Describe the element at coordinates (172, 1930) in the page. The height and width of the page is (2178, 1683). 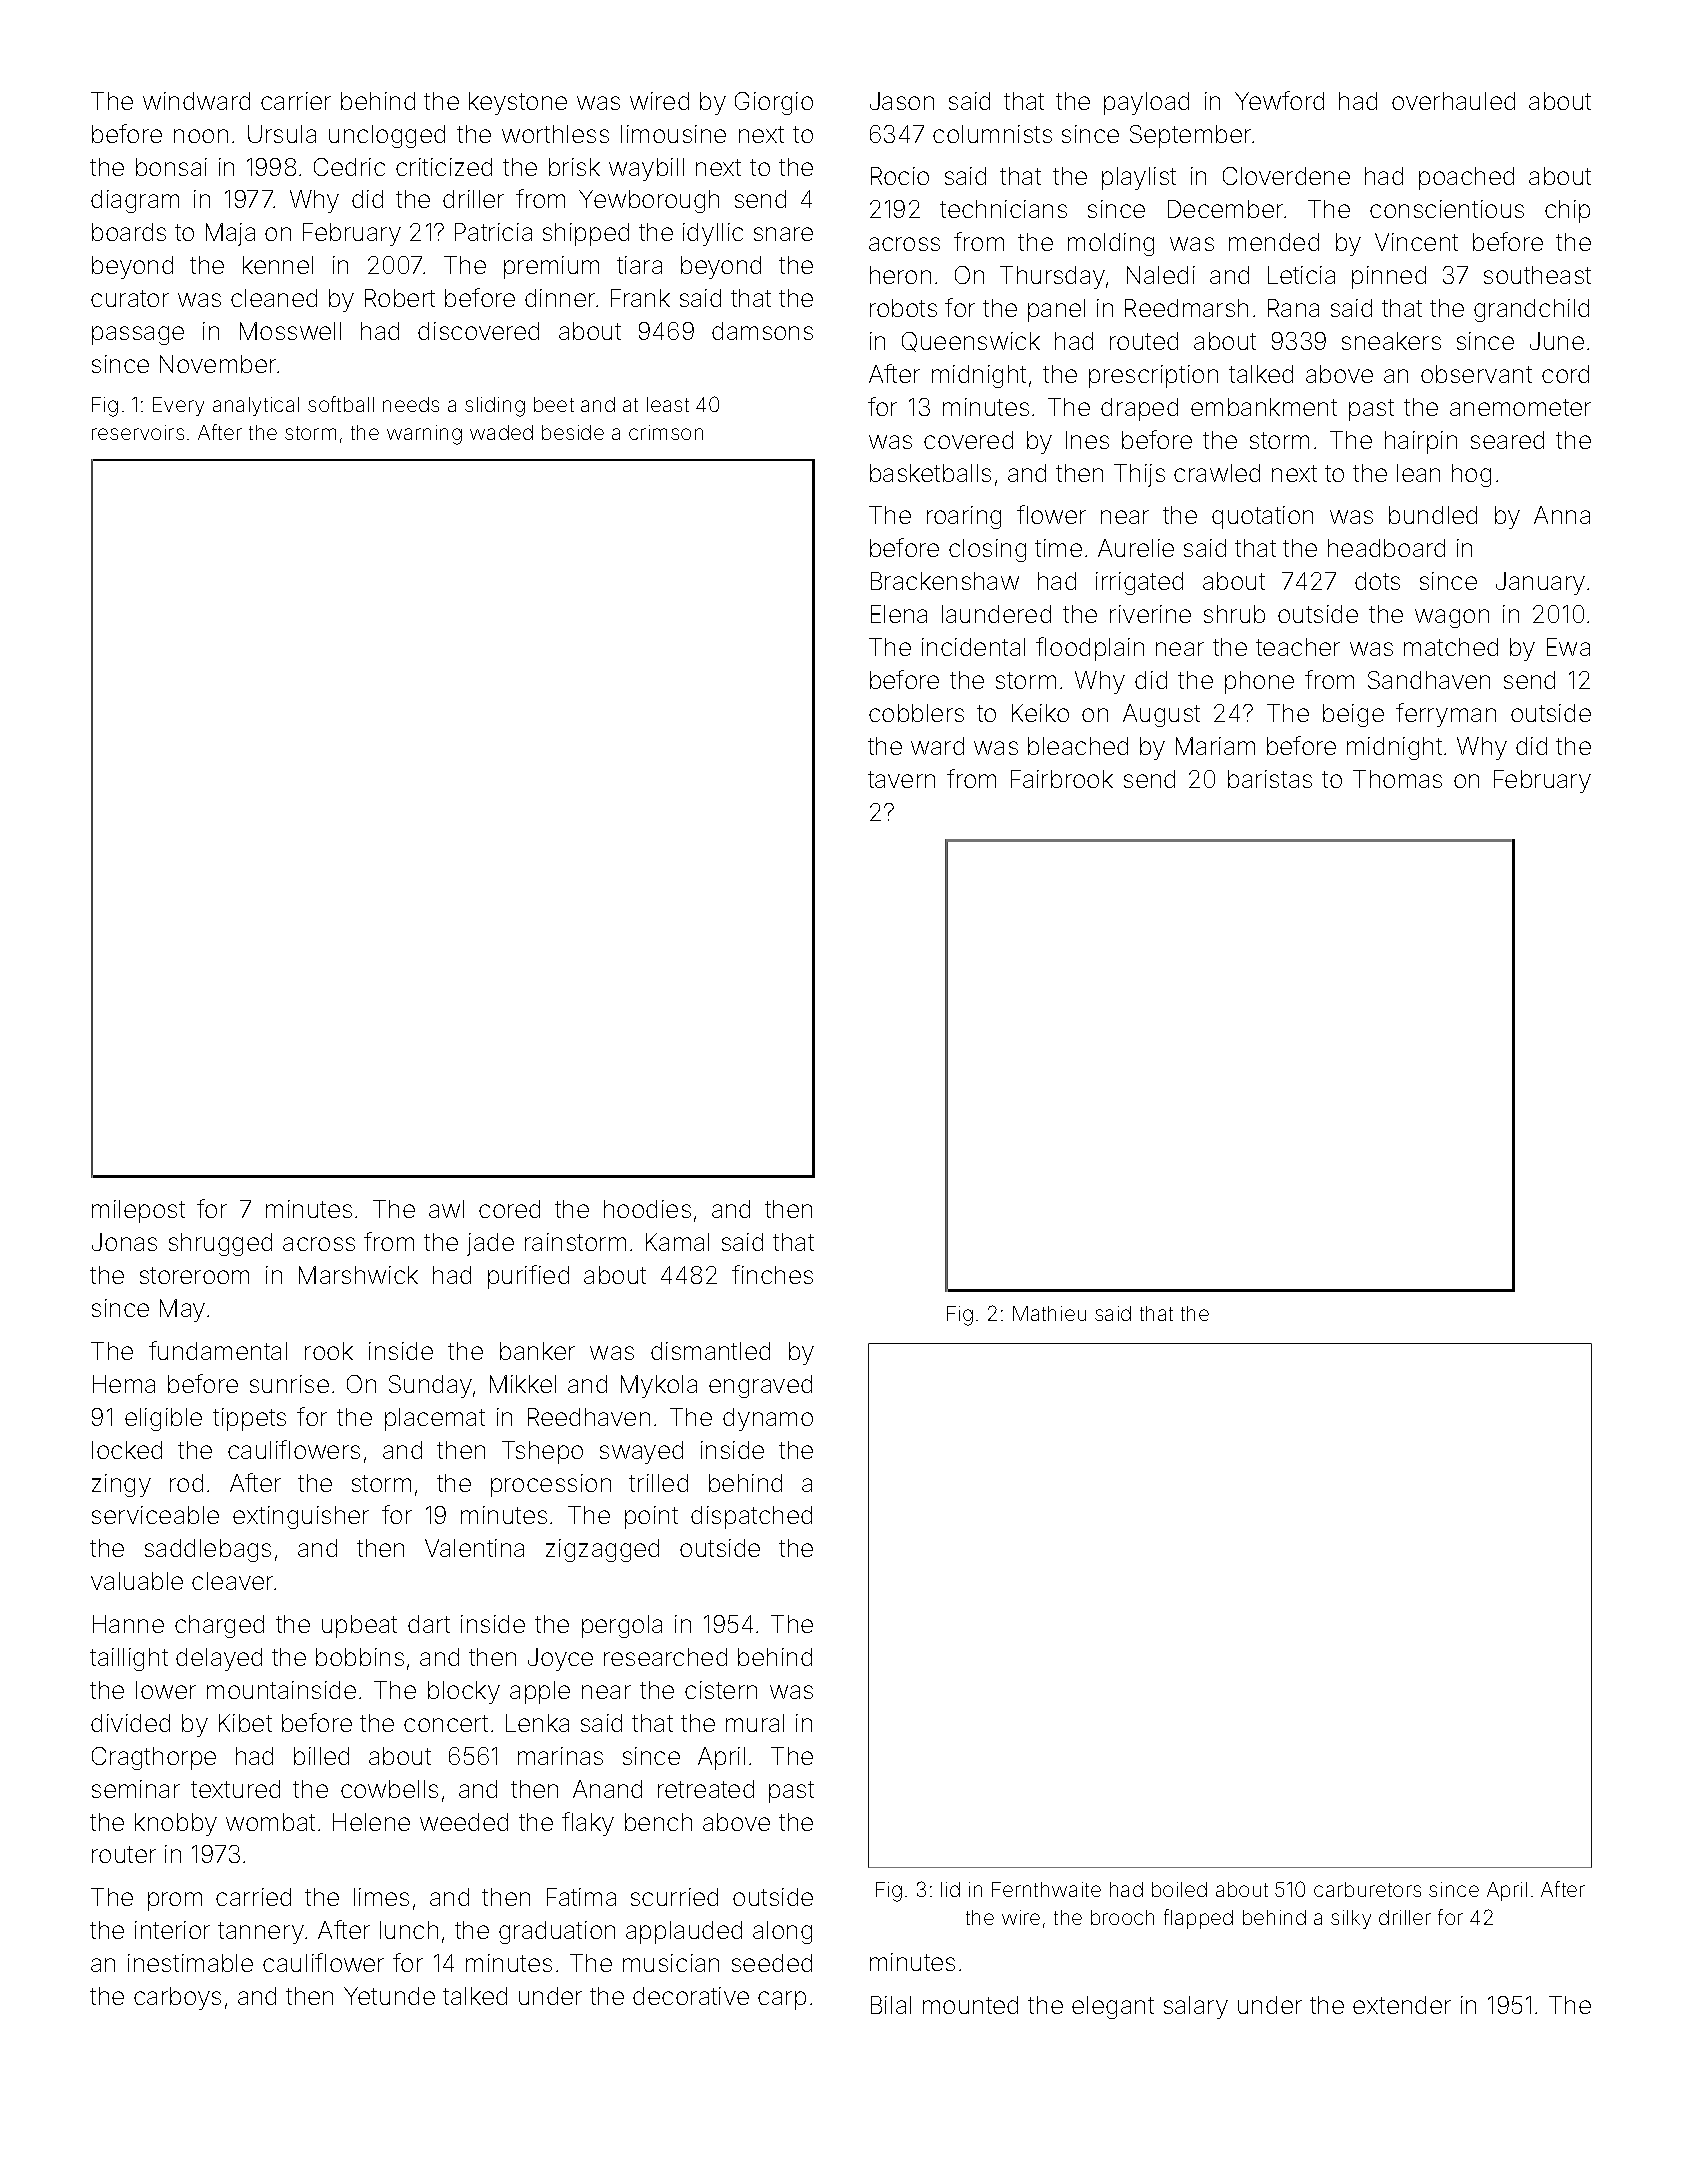
I see `interior` at that location.
